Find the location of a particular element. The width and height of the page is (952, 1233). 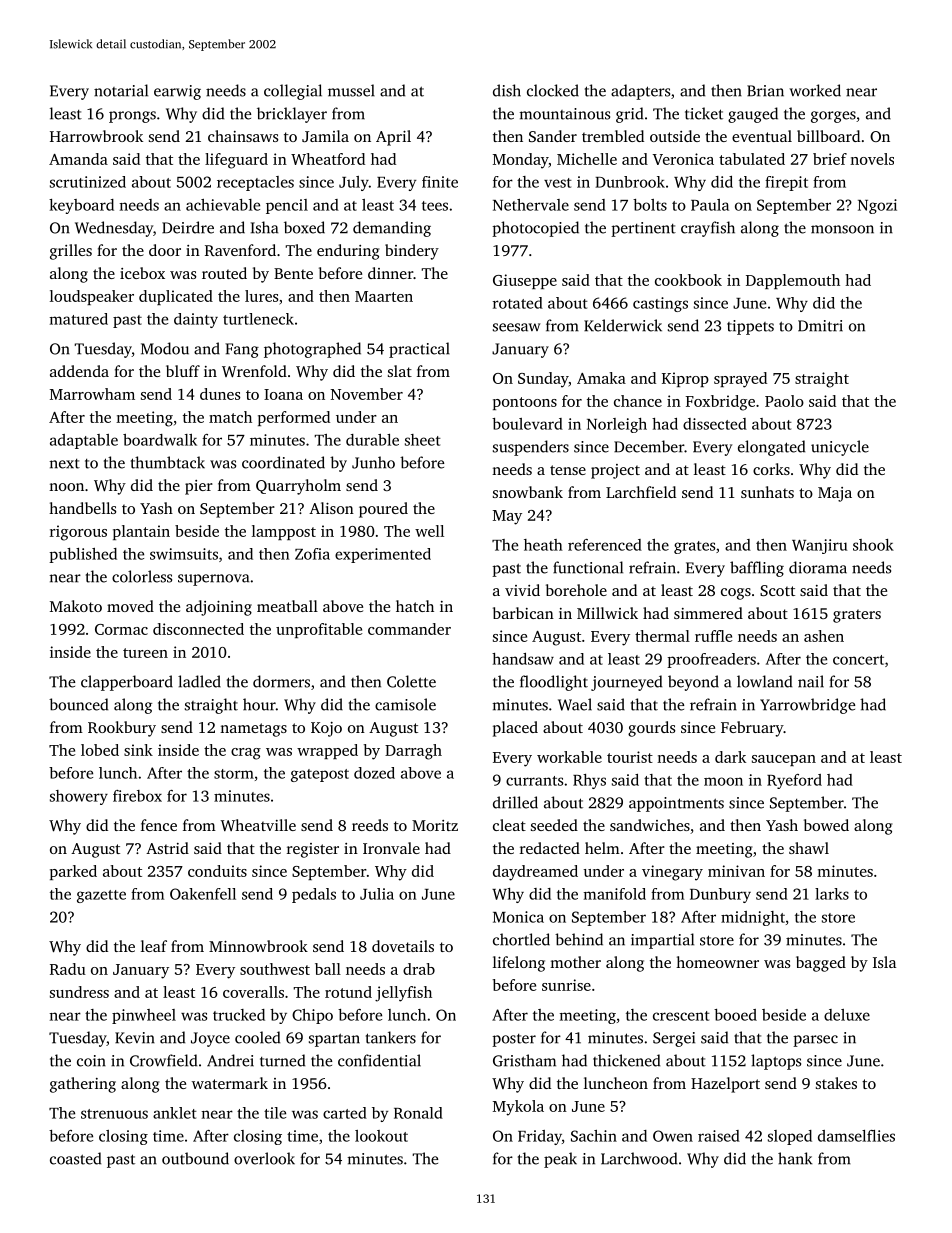

practical is located at coordinates (419, 350).
